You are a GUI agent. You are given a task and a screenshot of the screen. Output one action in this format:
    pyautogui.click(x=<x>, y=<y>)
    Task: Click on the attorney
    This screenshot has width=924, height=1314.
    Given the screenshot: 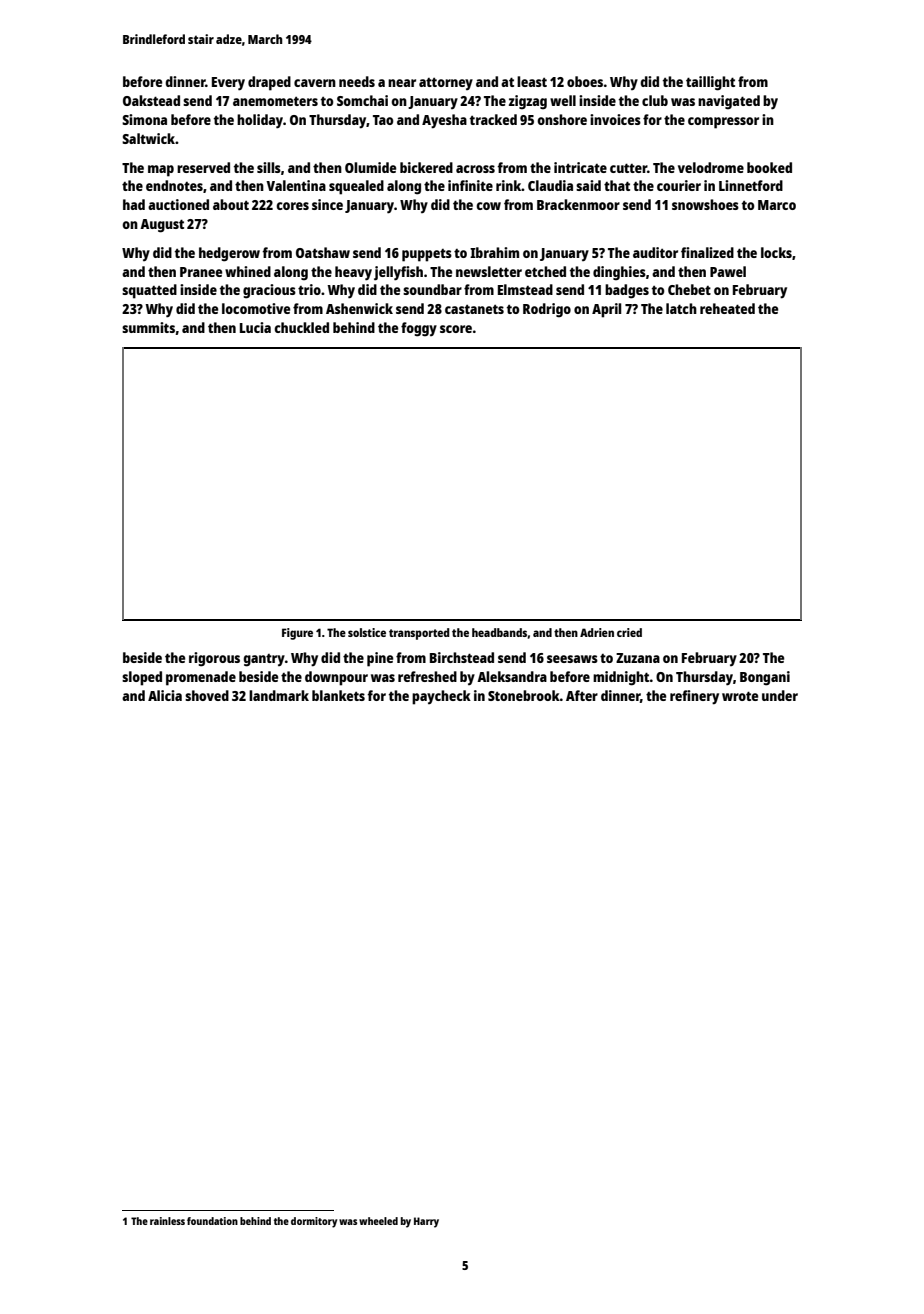 What is the action you would take?
    pyautogui.click(x=446, y=84)
